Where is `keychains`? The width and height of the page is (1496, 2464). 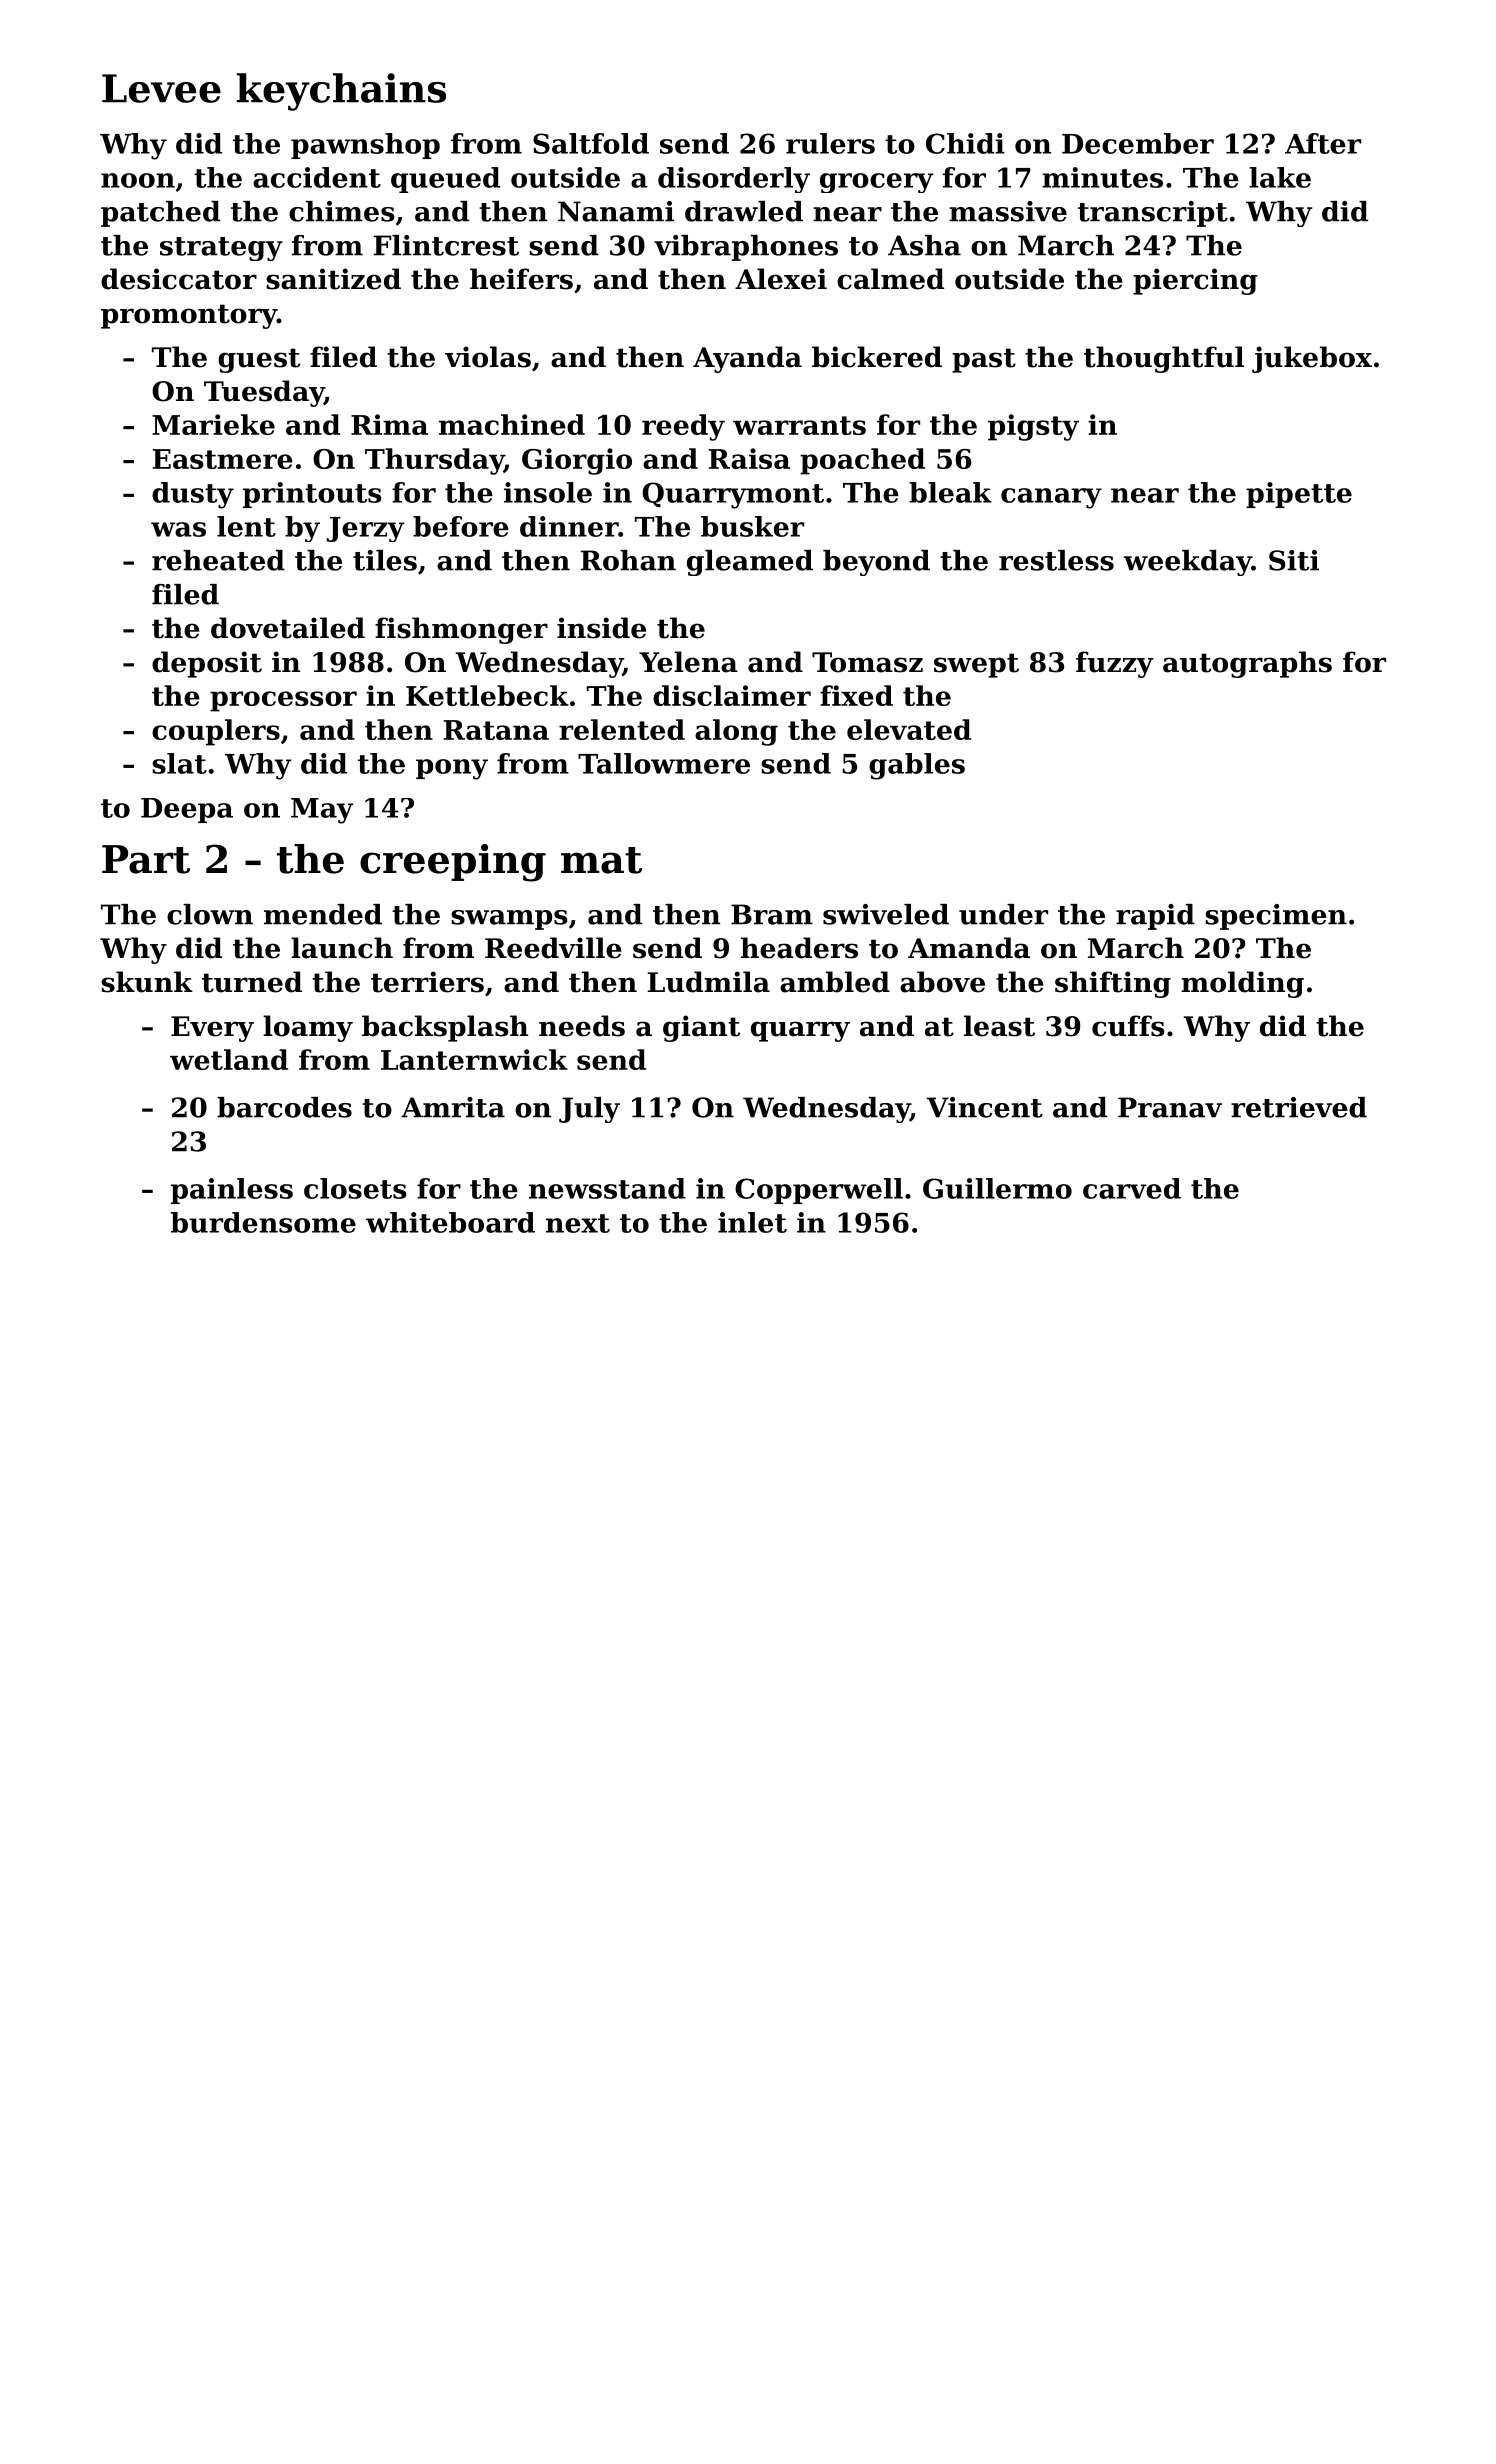
keychains is located at coordinates (341, 92).
